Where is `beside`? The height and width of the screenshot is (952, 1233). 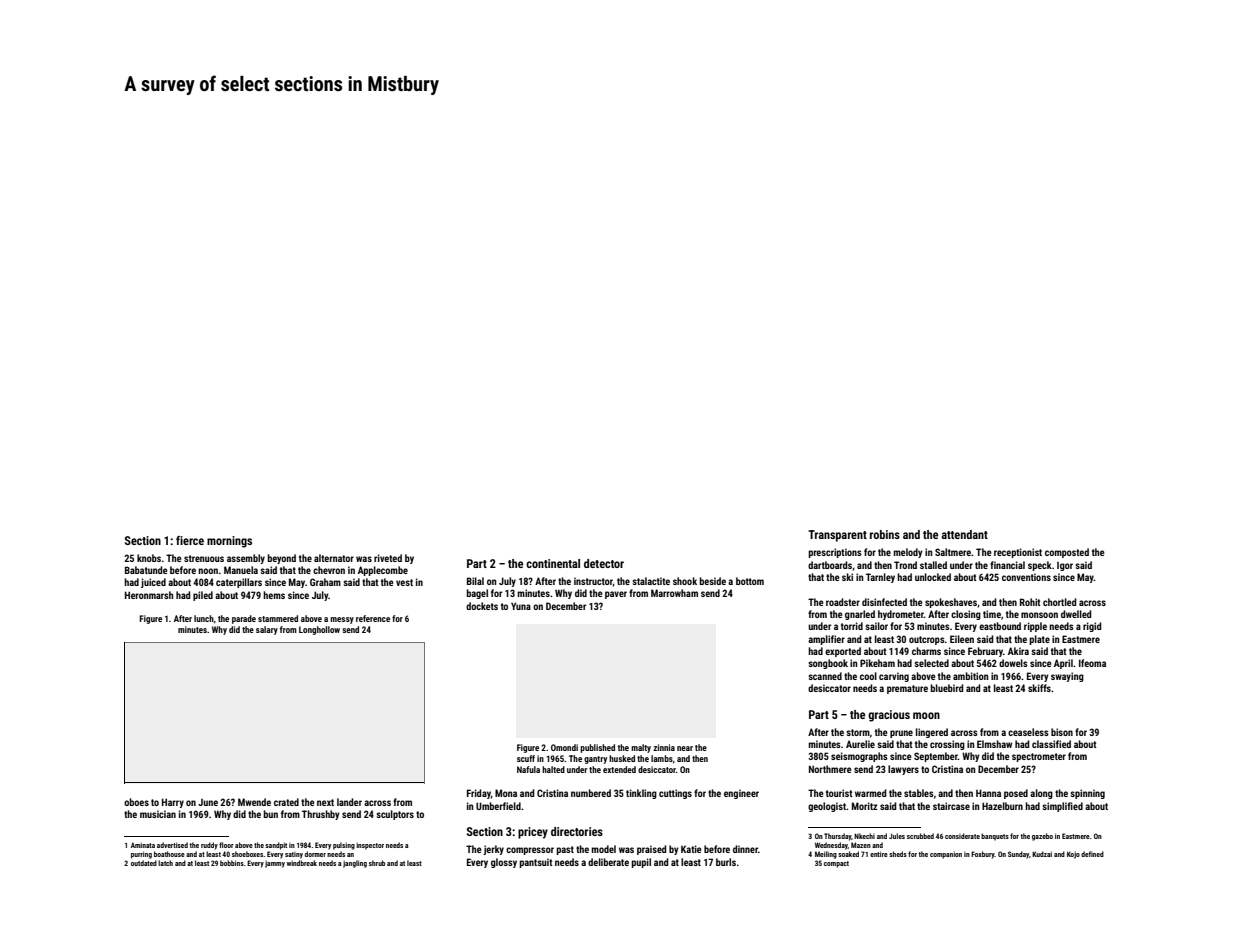 beside is located at coordinates (712, 581).
